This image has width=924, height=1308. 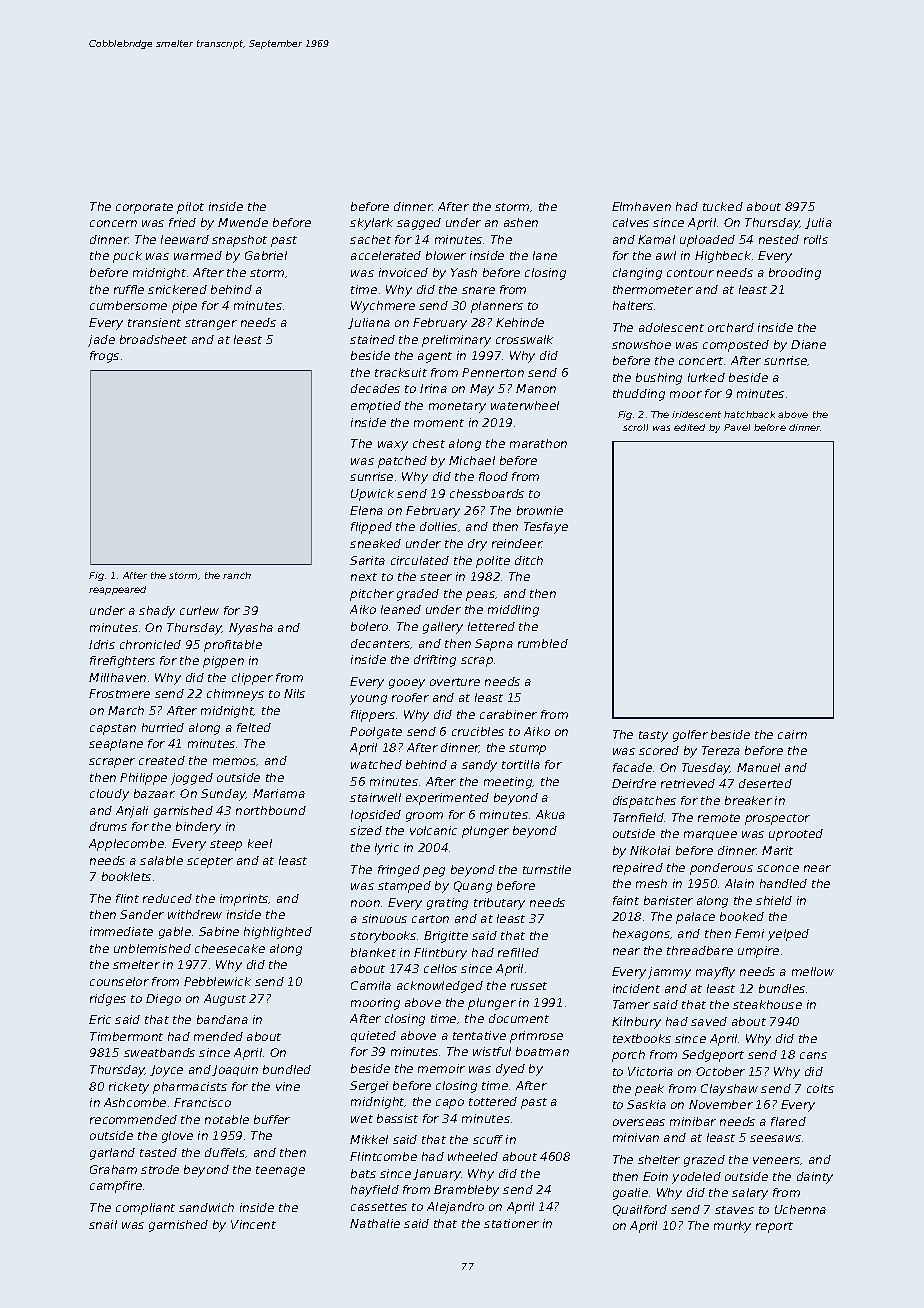 I want to click on Tesfaye, so click(x=546, y=528).
